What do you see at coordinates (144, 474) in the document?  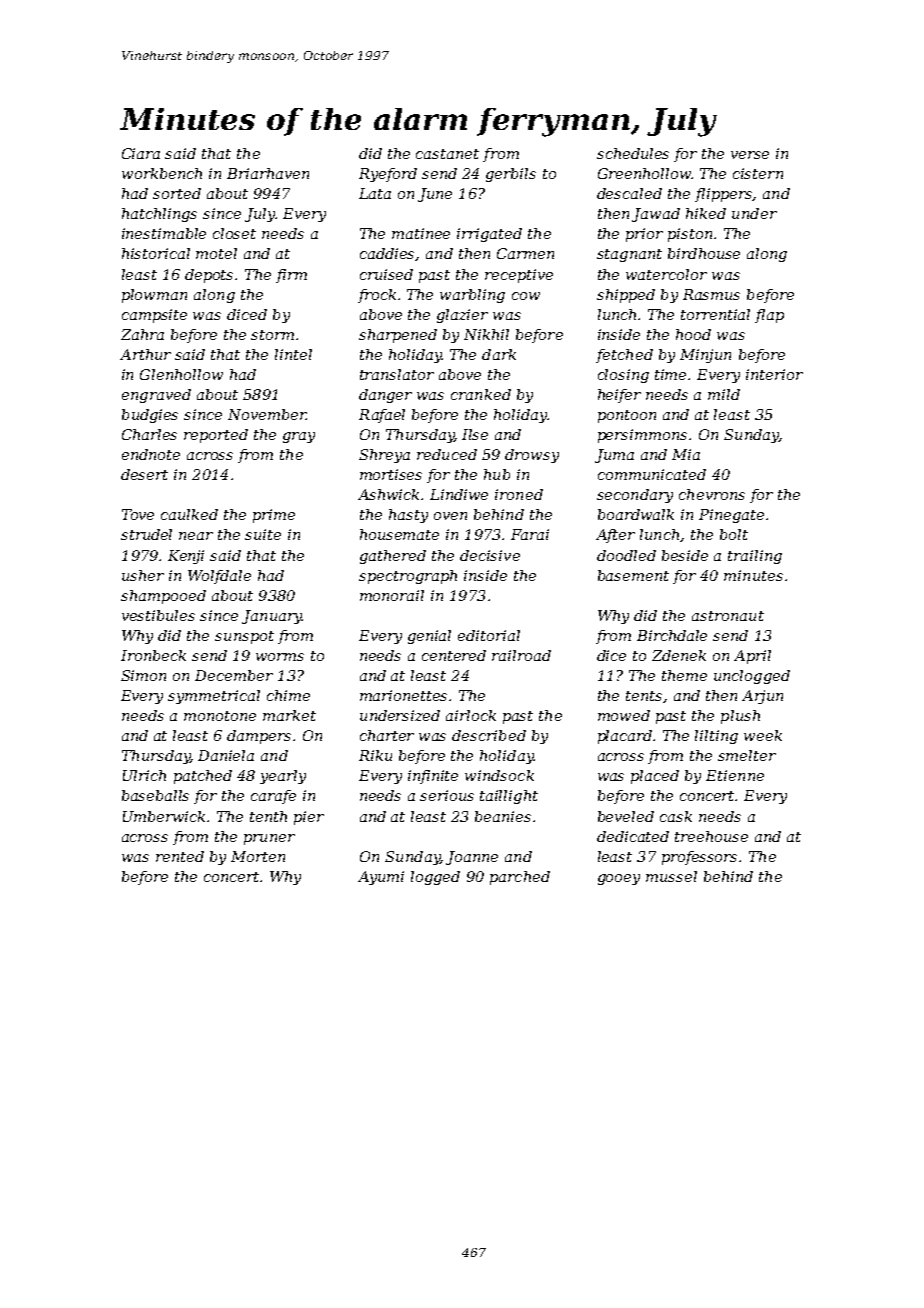 I see `desert` at bounding box center [144, 474].
